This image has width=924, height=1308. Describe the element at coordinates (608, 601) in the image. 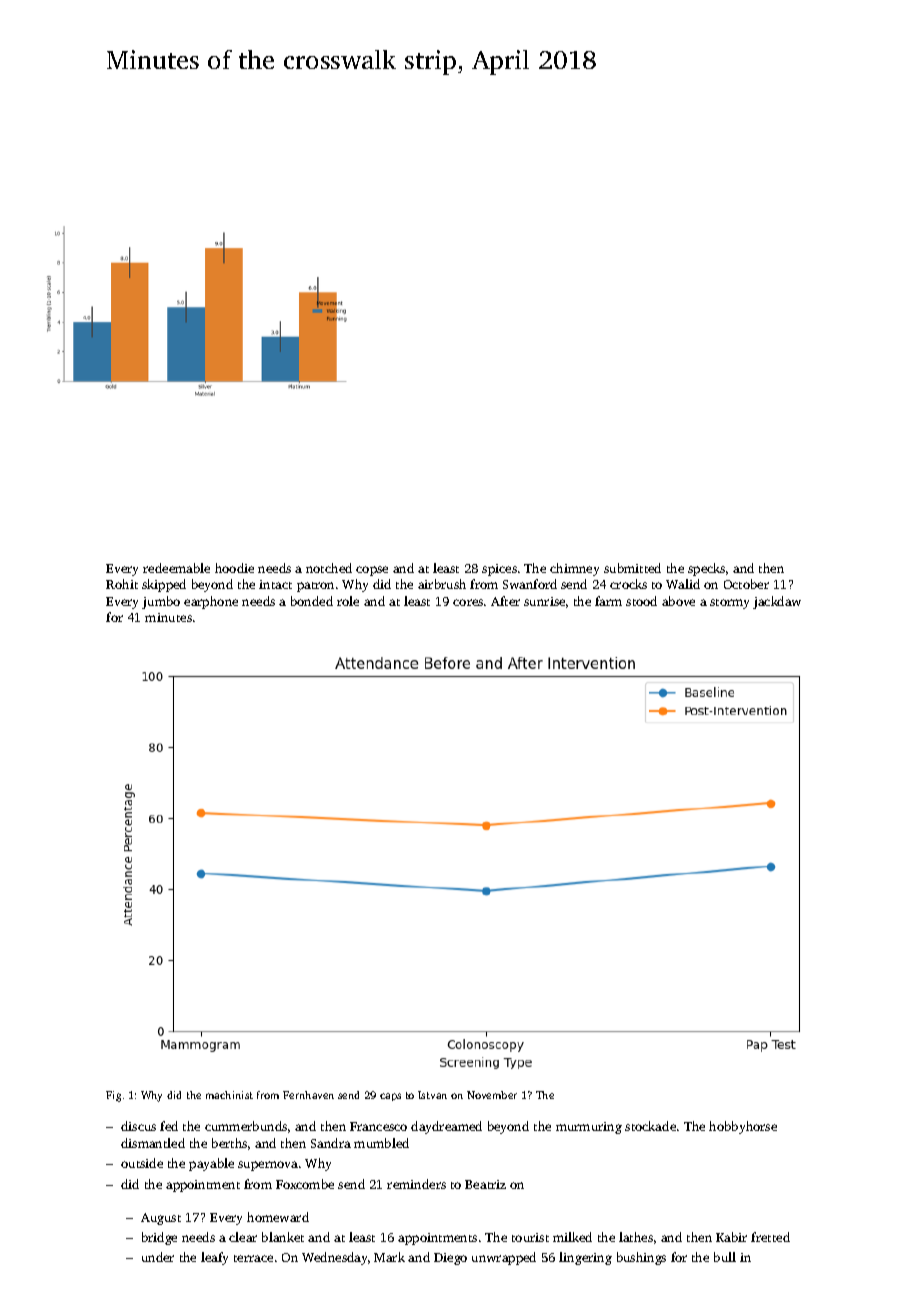

I see `farm` at that location.
